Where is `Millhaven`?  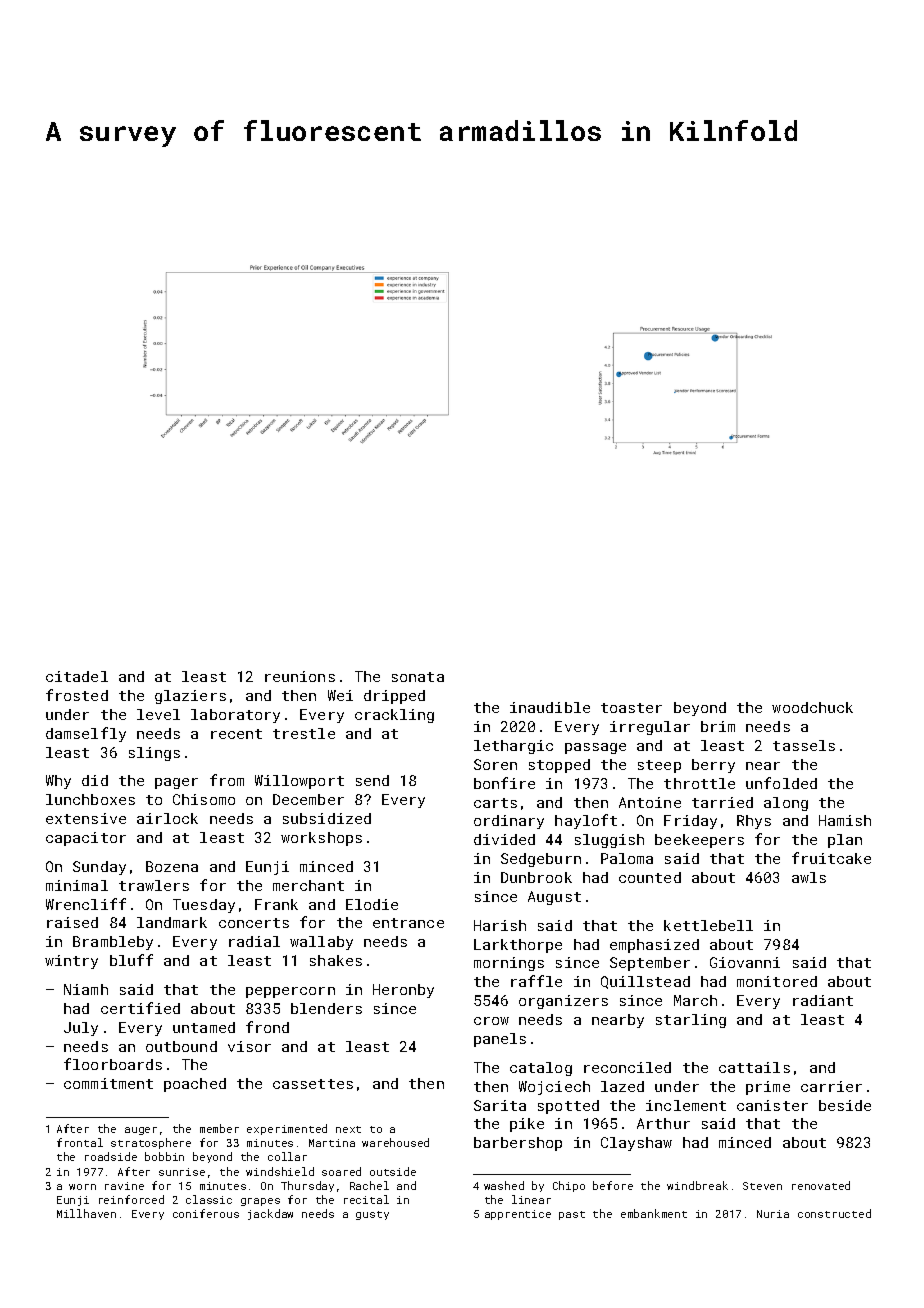
Millhaven is located at coordinates (86, 1213).
